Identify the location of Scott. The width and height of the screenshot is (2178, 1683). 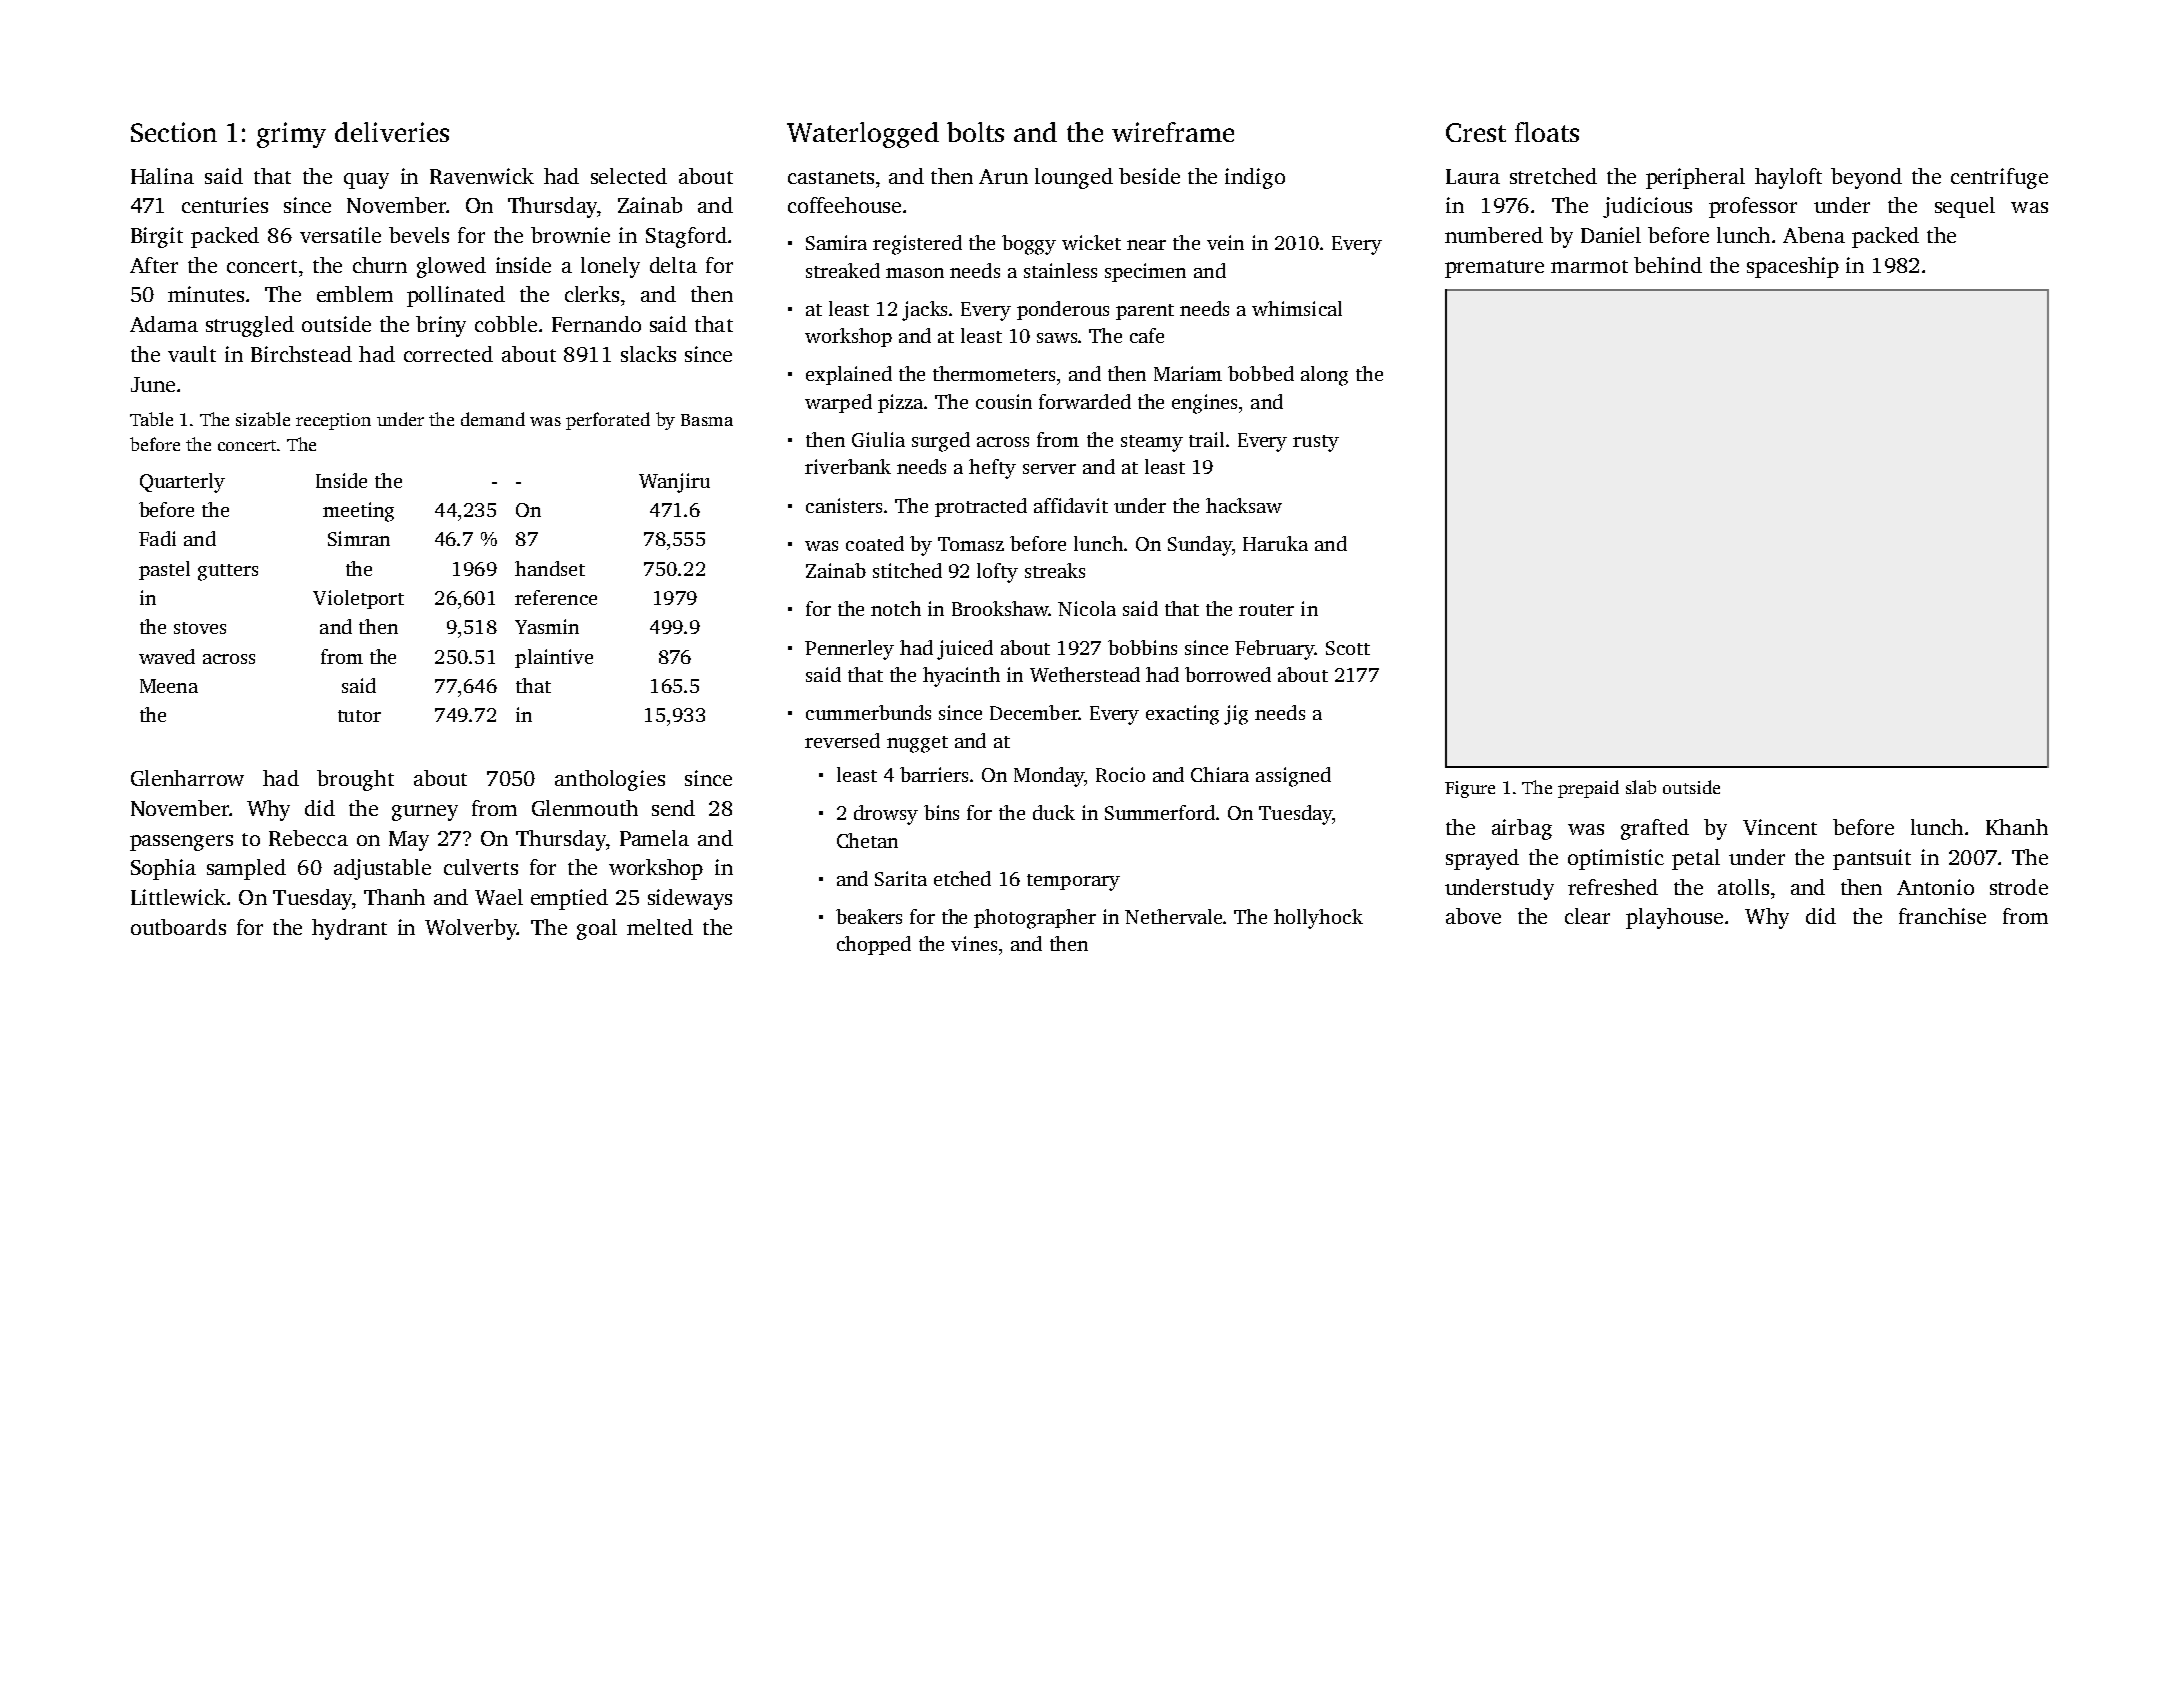
(1348, 648).
